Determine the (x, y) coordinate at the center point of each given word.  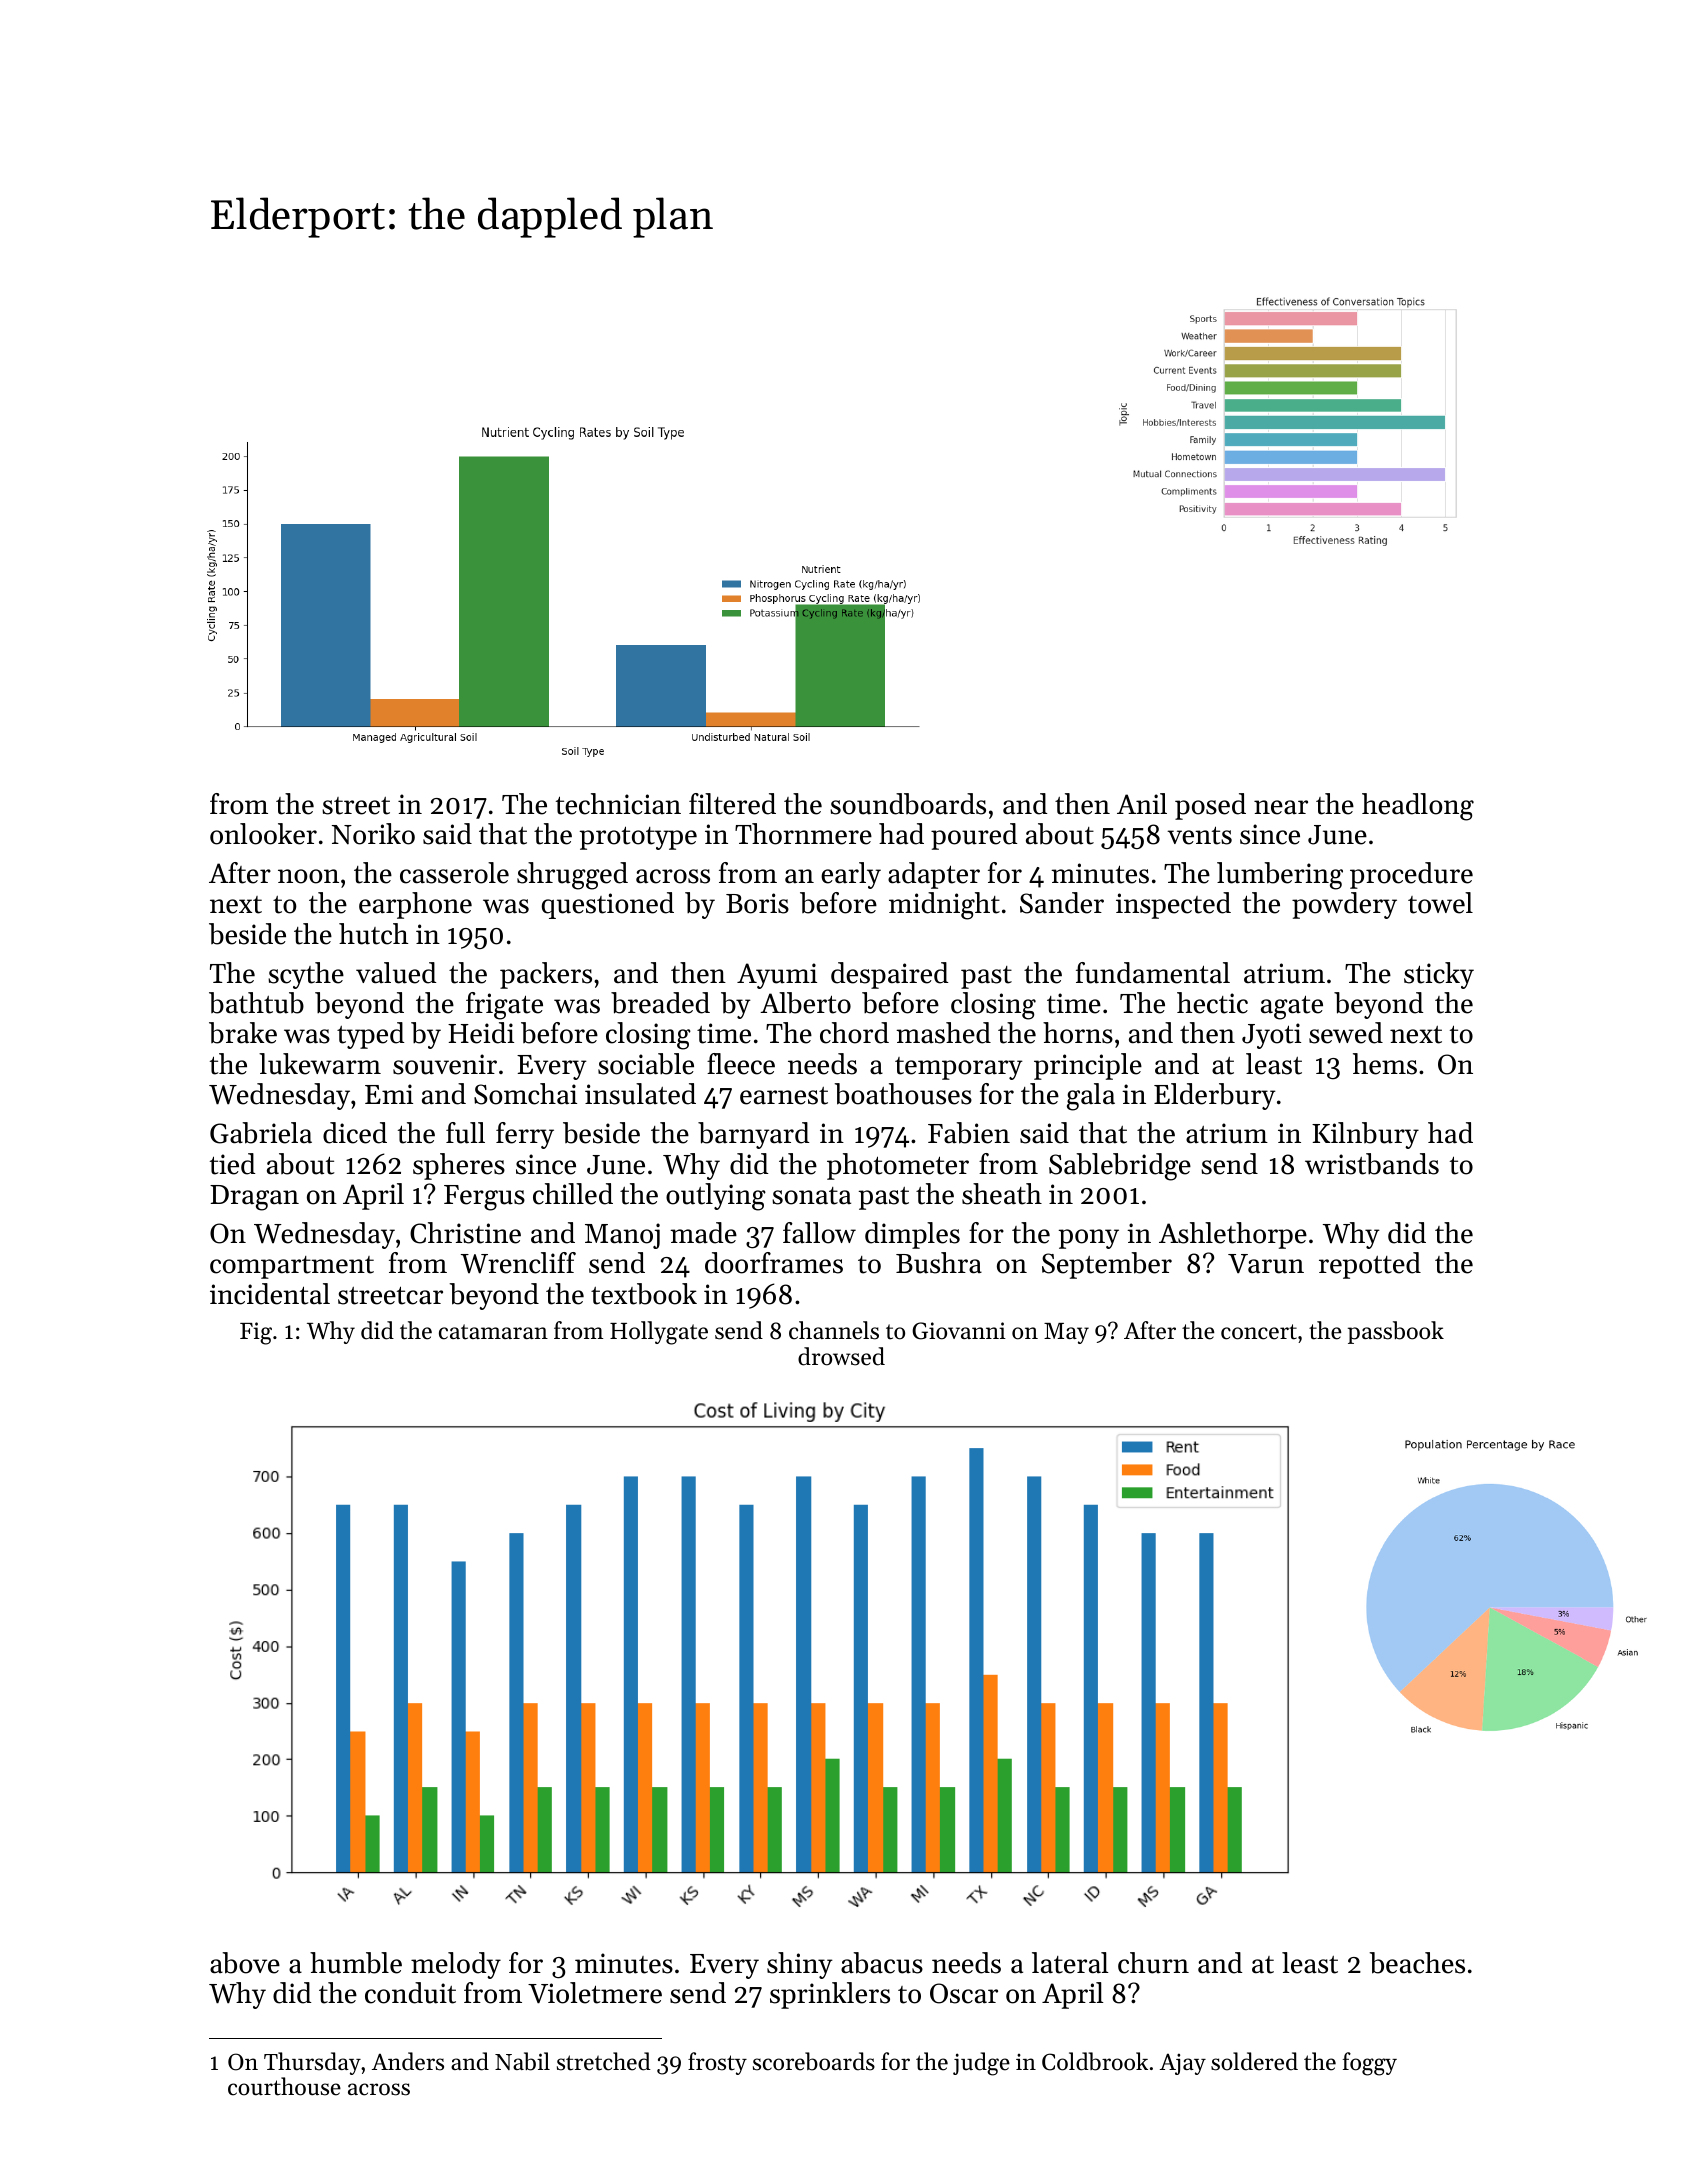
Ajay (1183, 2064)
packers (546, 975)
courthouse (284, 2086)
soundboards (908, 804)
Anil (1142, 803)
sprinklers (830, 1995)
